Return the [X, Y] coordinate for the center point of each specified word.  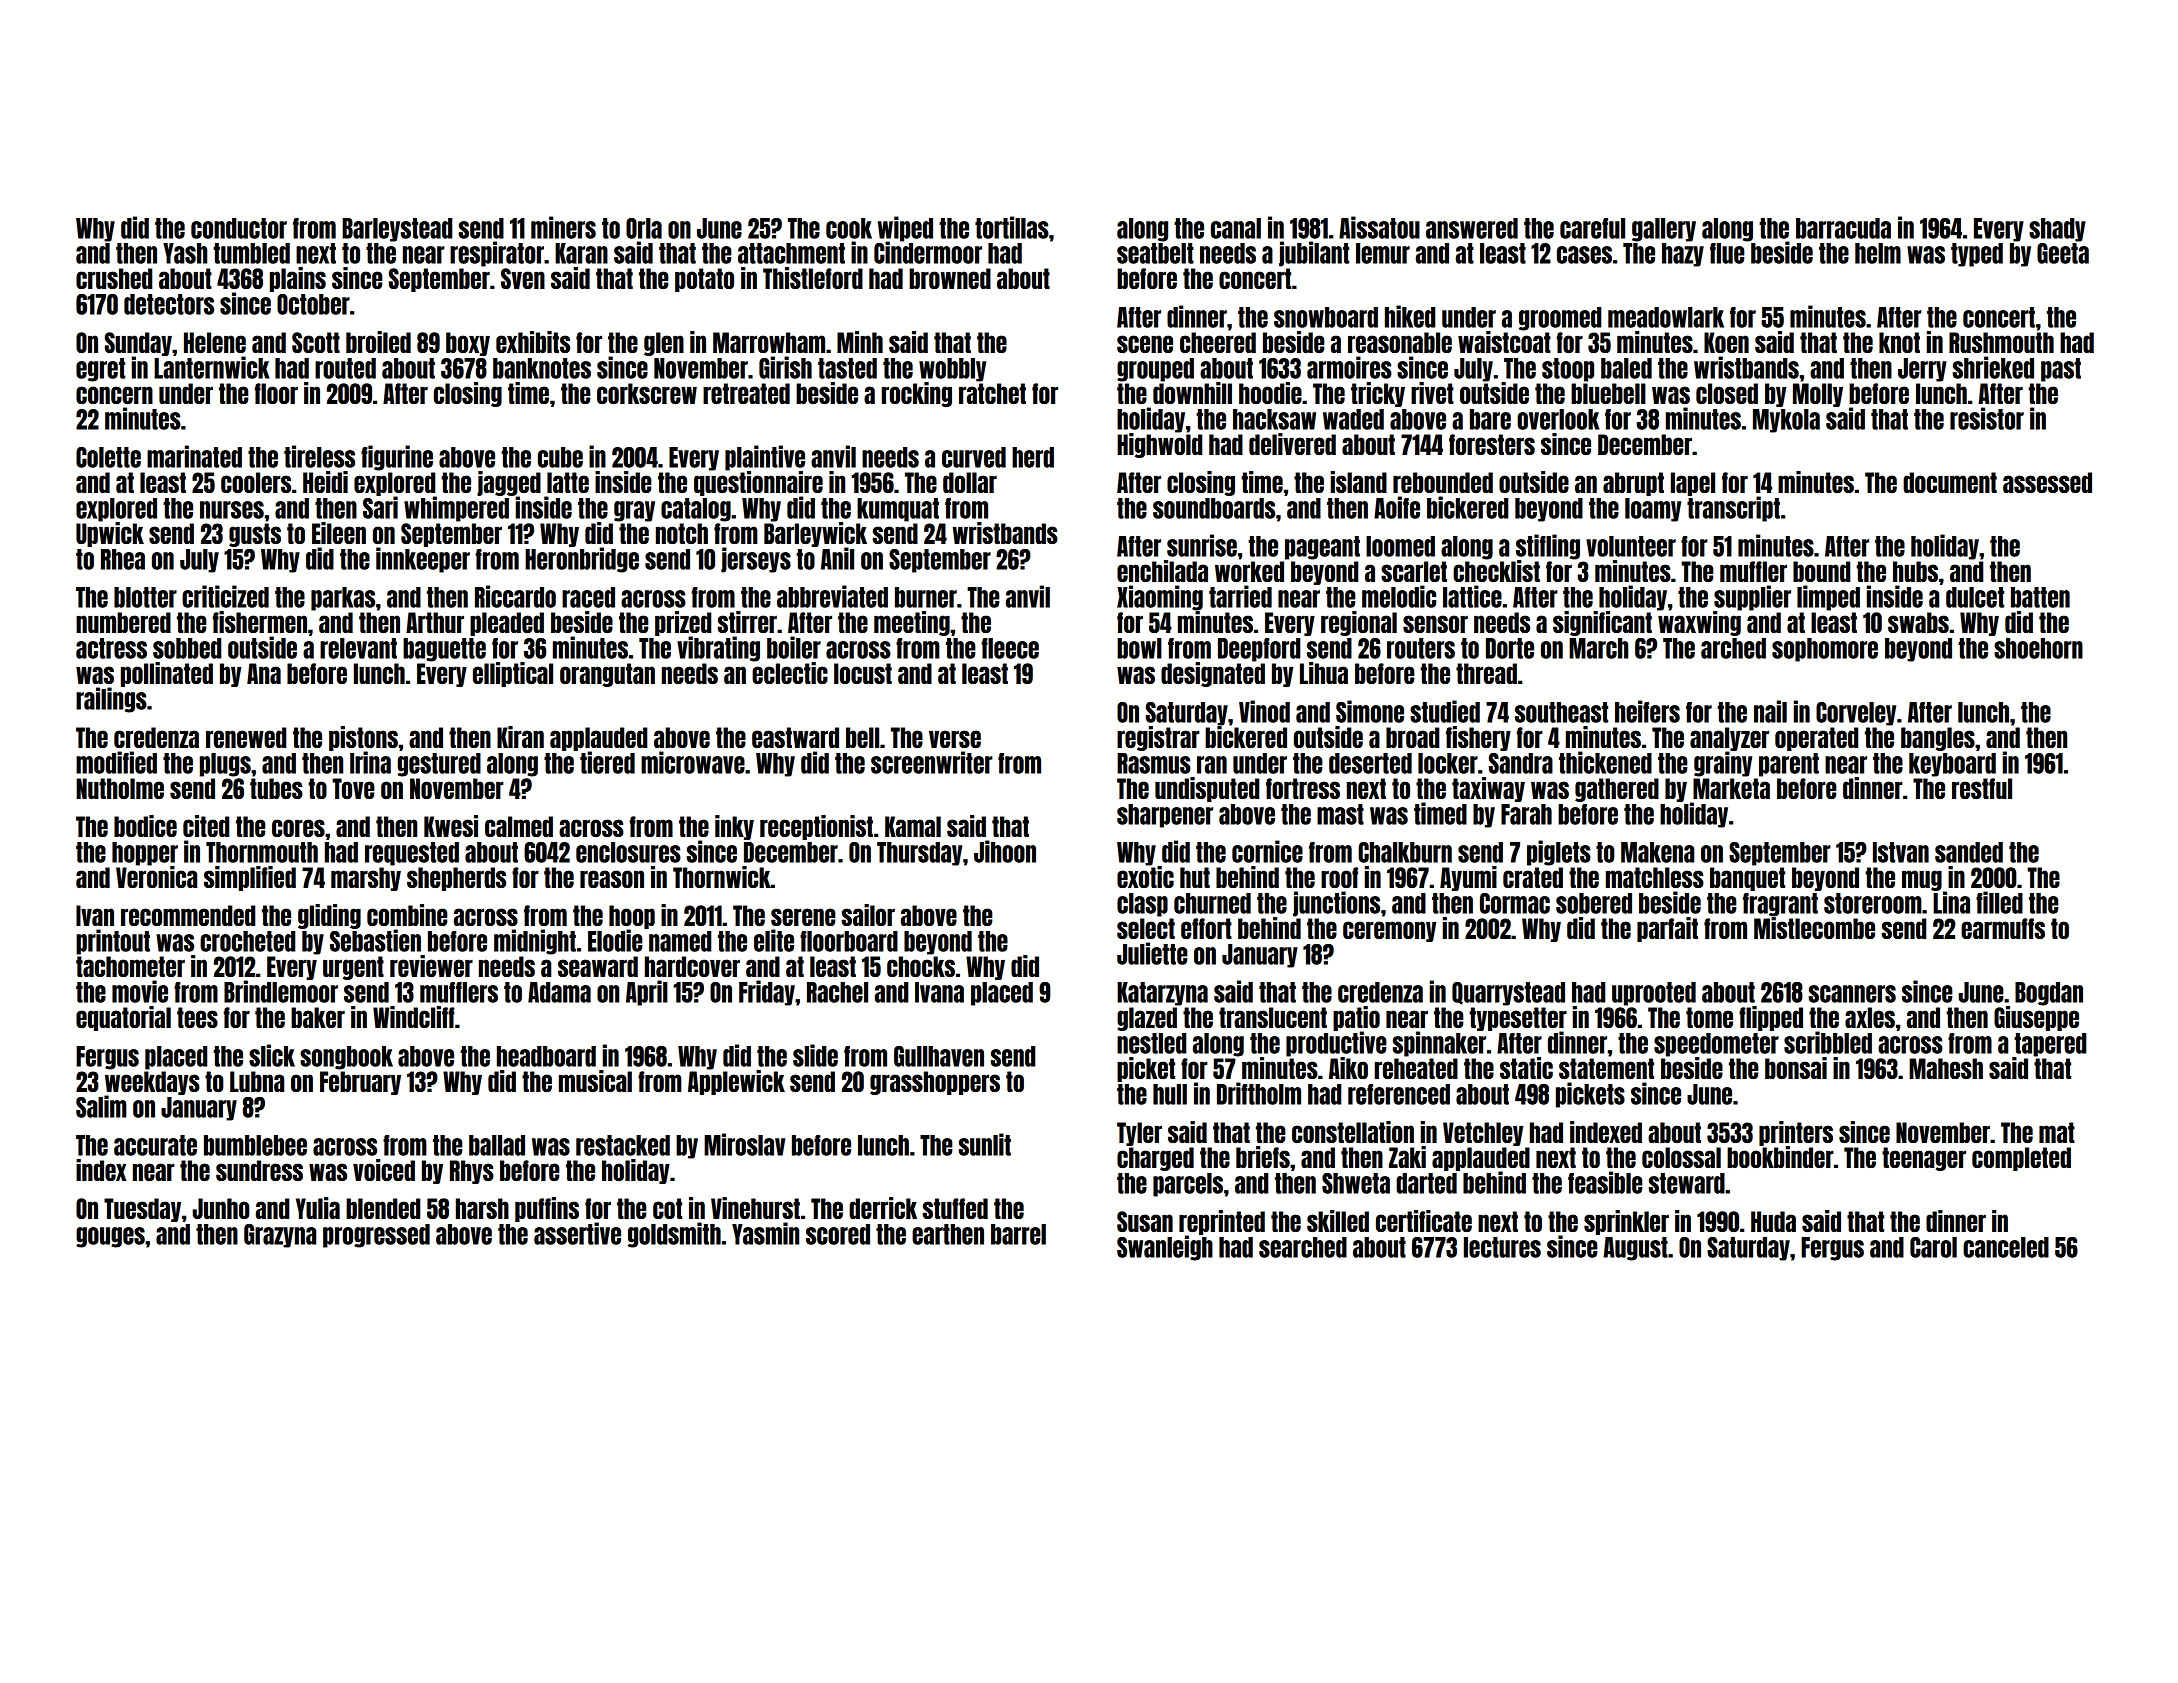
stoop [1568, 370]
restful [1982, 788]
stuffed [955, 1208]
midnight [535, 942]
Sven [523, 278]
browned [950, 278]
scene [1145, 344]
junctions [1336, 904]
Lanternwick [212, 367]
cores [298, 828]
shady [2057, 230]
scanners [1852, 994]
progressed [376, 1236]
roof [1339, 877]
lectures [1502, 1247]
